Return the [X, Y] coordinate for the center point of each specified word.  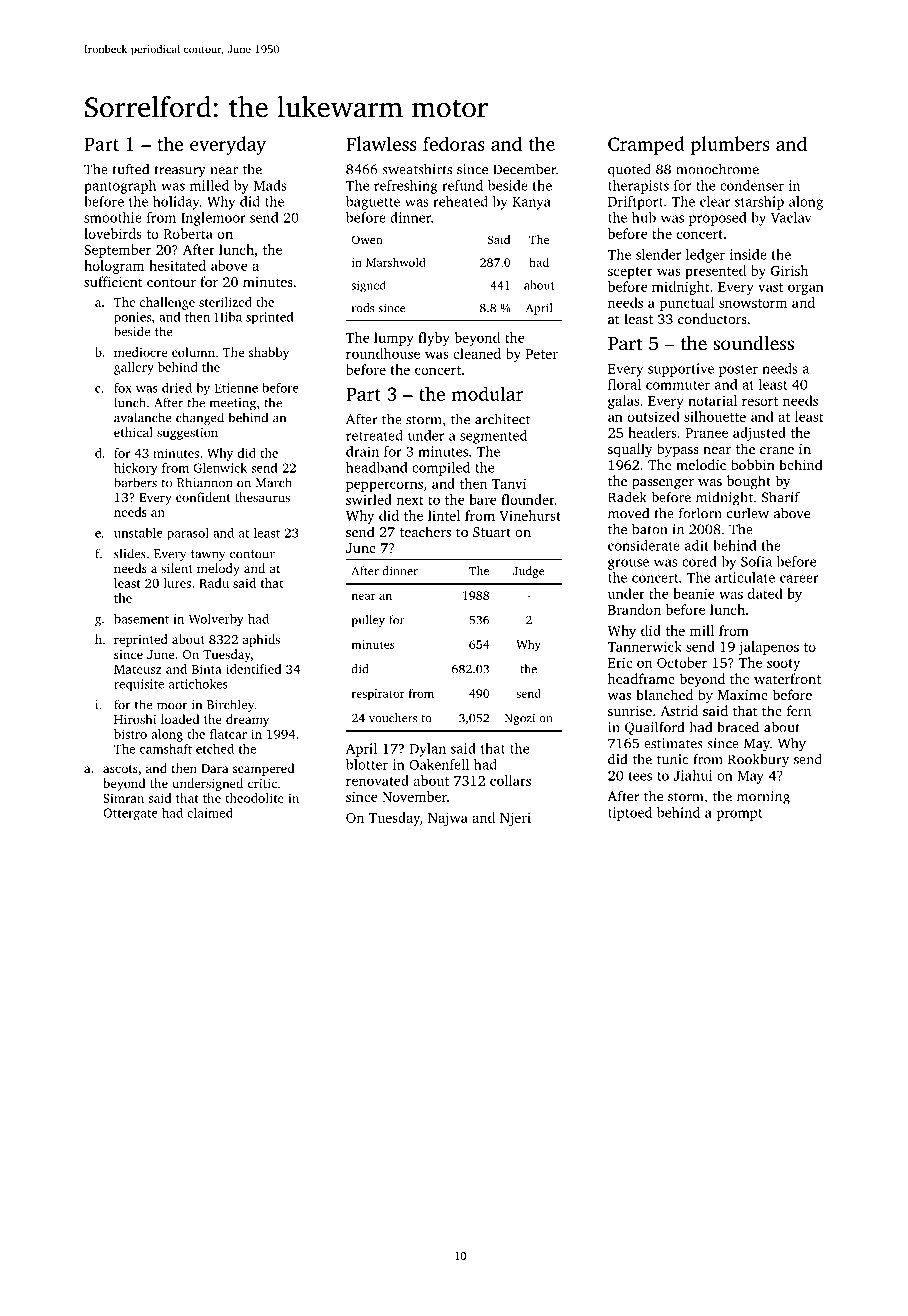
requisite [139, 685]
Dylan [428, 750]
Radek [627, 497]
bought [749, 482]
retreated [374, 435]
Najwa [448, 819]
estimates [673, 743]
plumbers [730, 145]
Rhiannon [204, 482]
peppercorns [384, 486]
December [524, 169]
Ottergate [130, 814]
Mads [270, 185]
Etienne [236, 388]
